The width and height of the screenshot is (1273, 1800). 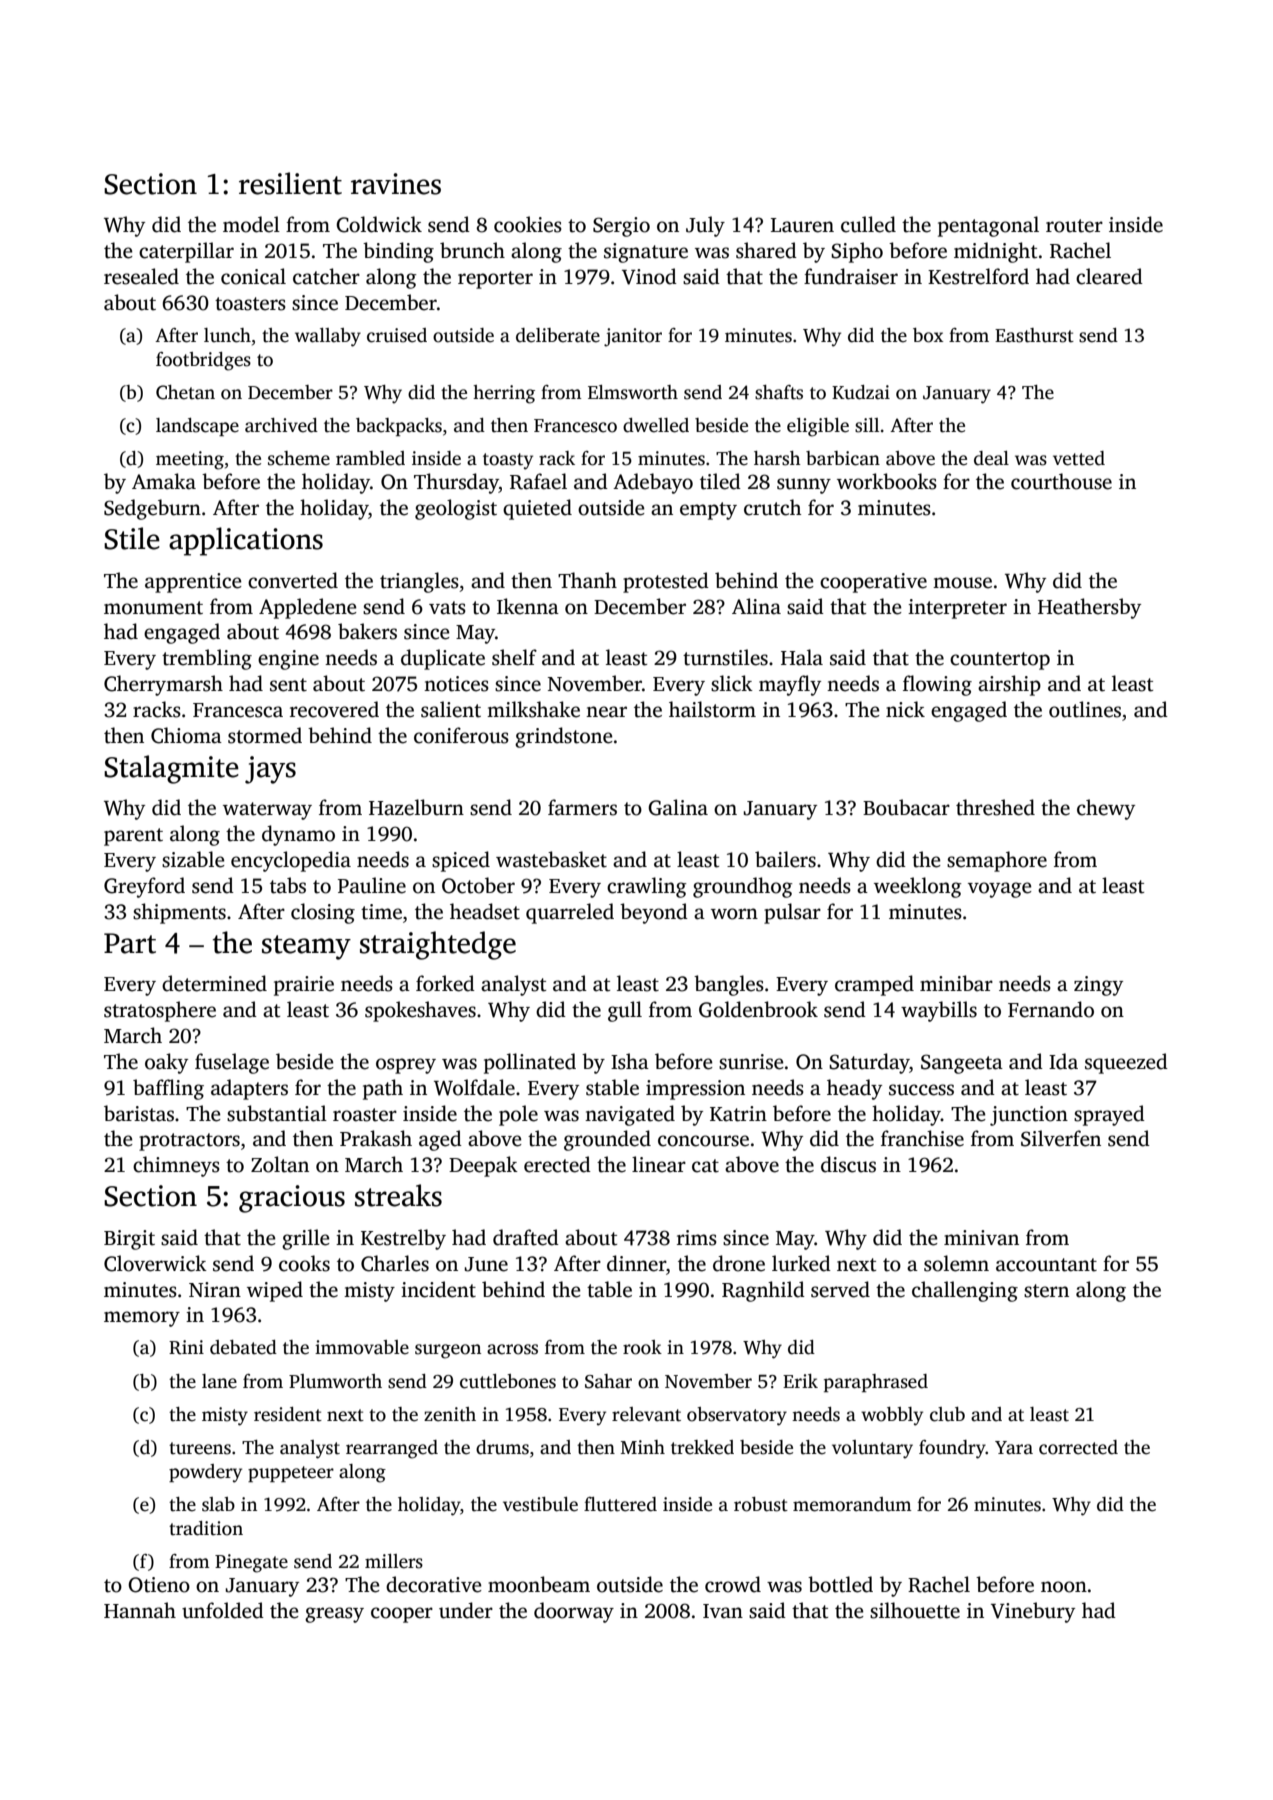 I want to click on doorway, so click(x=574, y=1612).
